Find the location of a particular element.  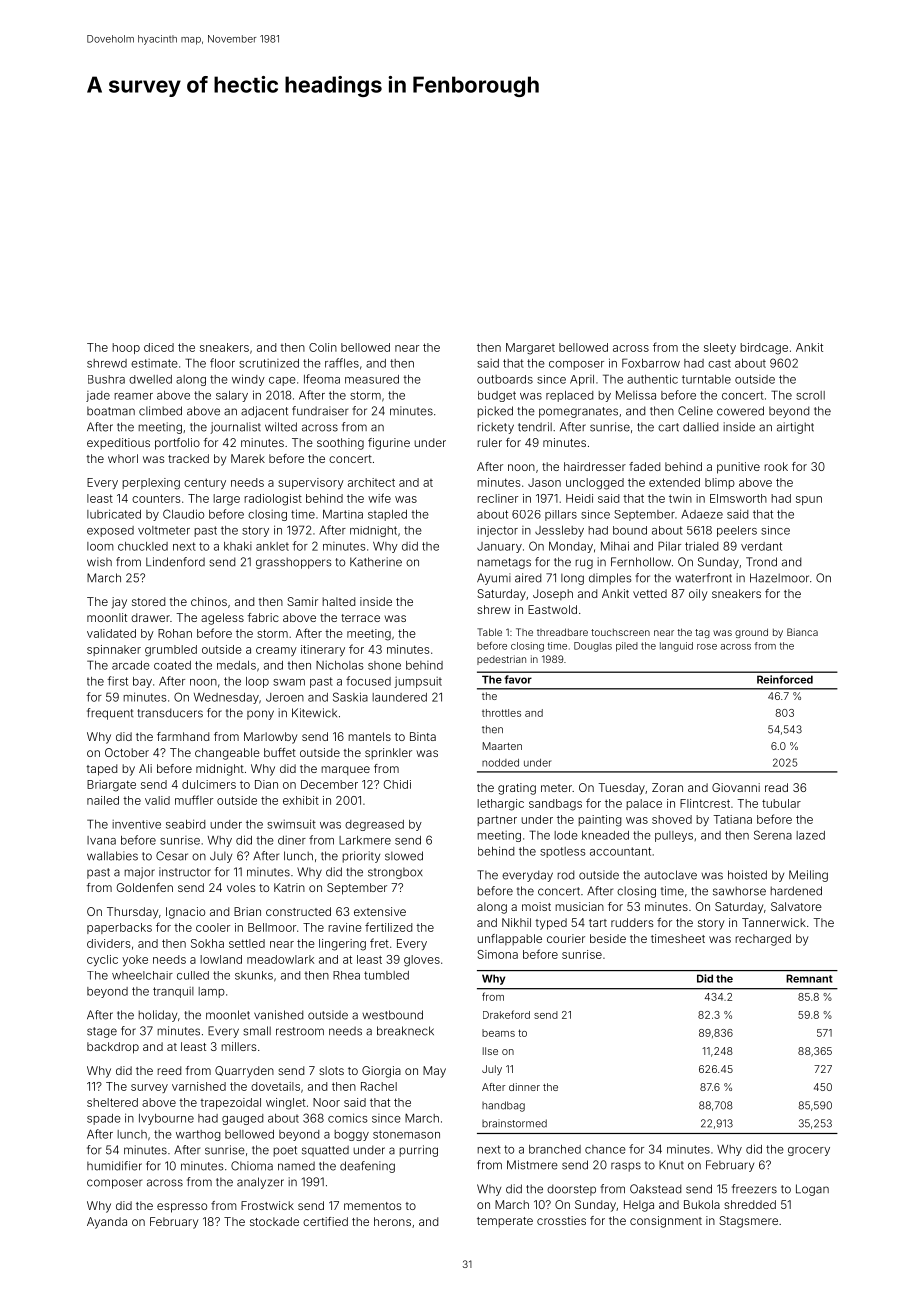

birdcage is located at coordinates (764, 349).
